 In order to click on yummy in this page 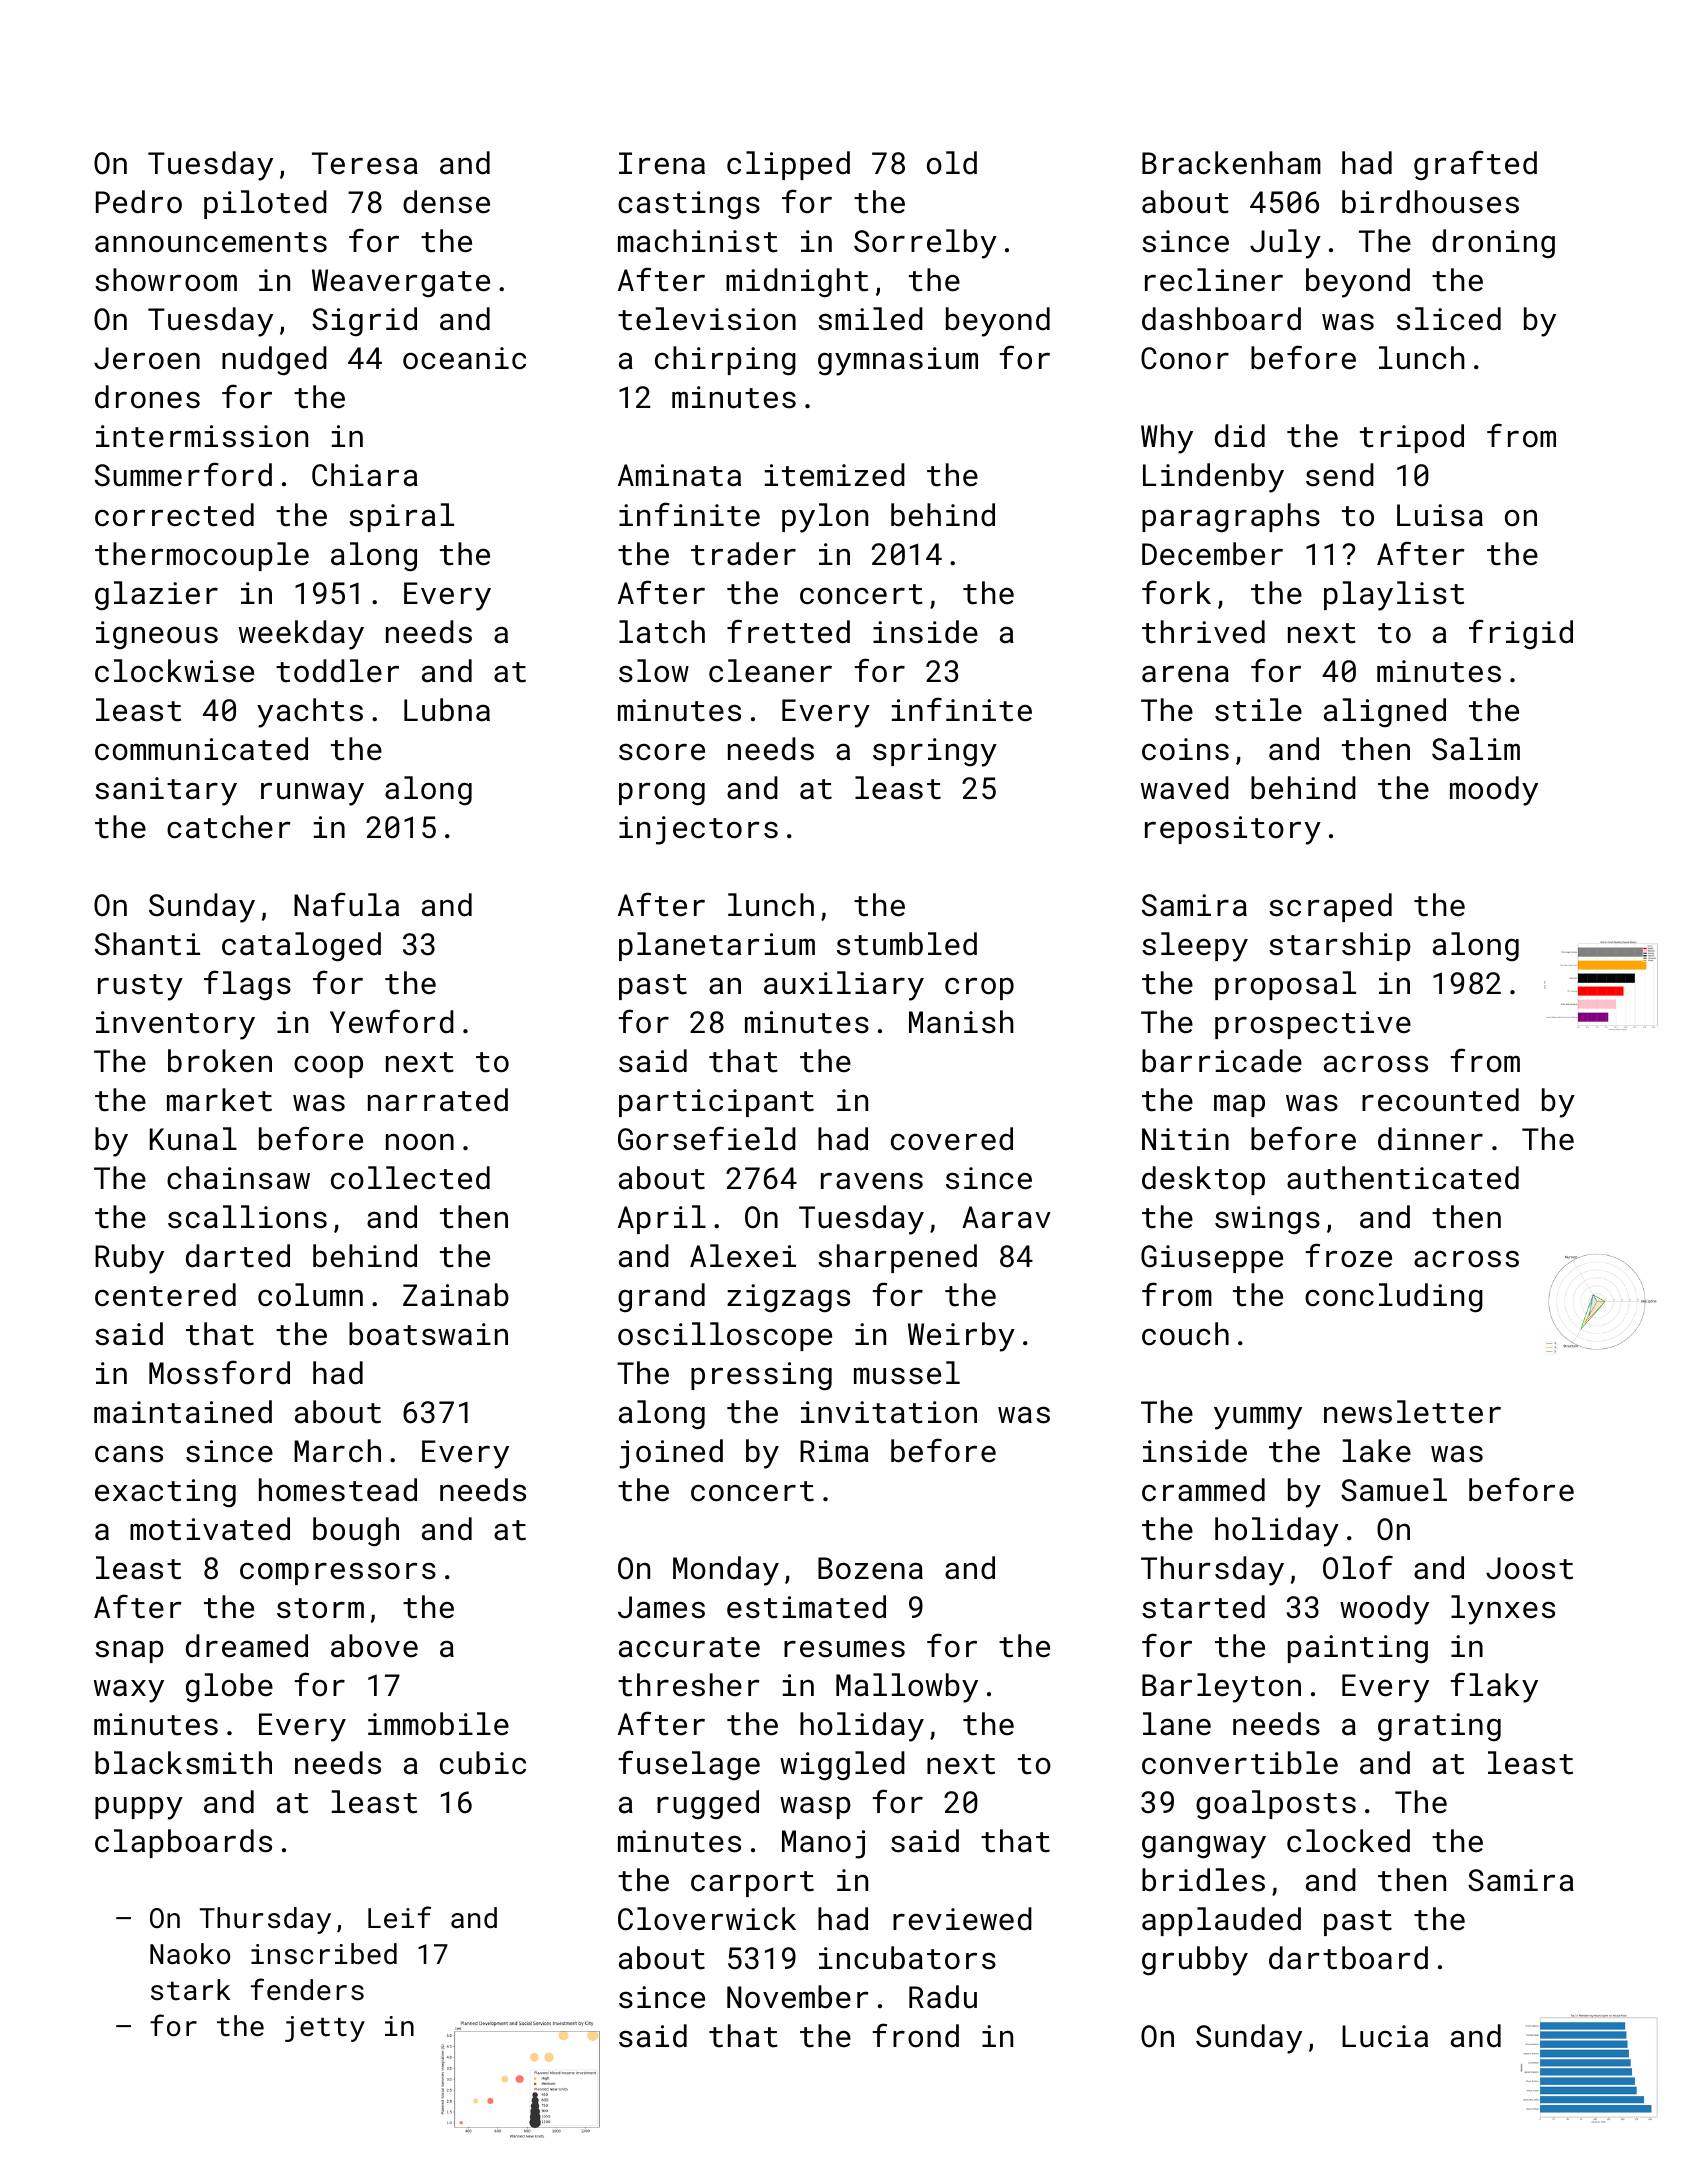, I will do `click(1258, 1418)`.
